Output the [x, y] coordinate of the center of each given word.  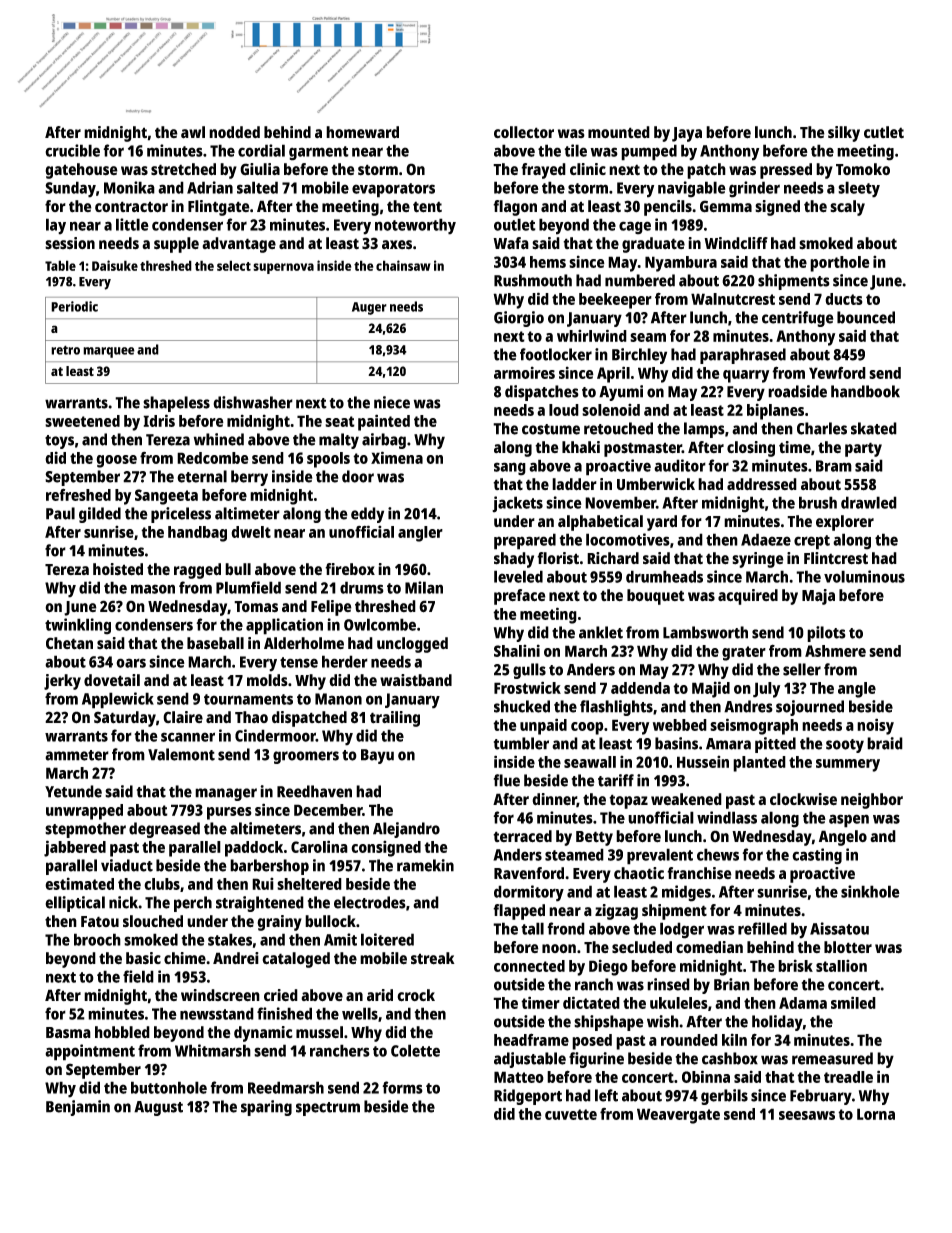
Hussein [703, 761]
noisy [875, 726]
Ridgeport [528, 1097]
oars [131, 663]
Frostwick [527, 687]
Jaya [687, 134]
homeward [362, 132]
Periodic [74, 306]
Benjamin [78, 1108]
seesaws [807, 1115]
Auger [369, 308]
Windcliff [736, 243]
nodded [234, 132]
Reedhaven [314, 791]
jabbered [75, 848]
